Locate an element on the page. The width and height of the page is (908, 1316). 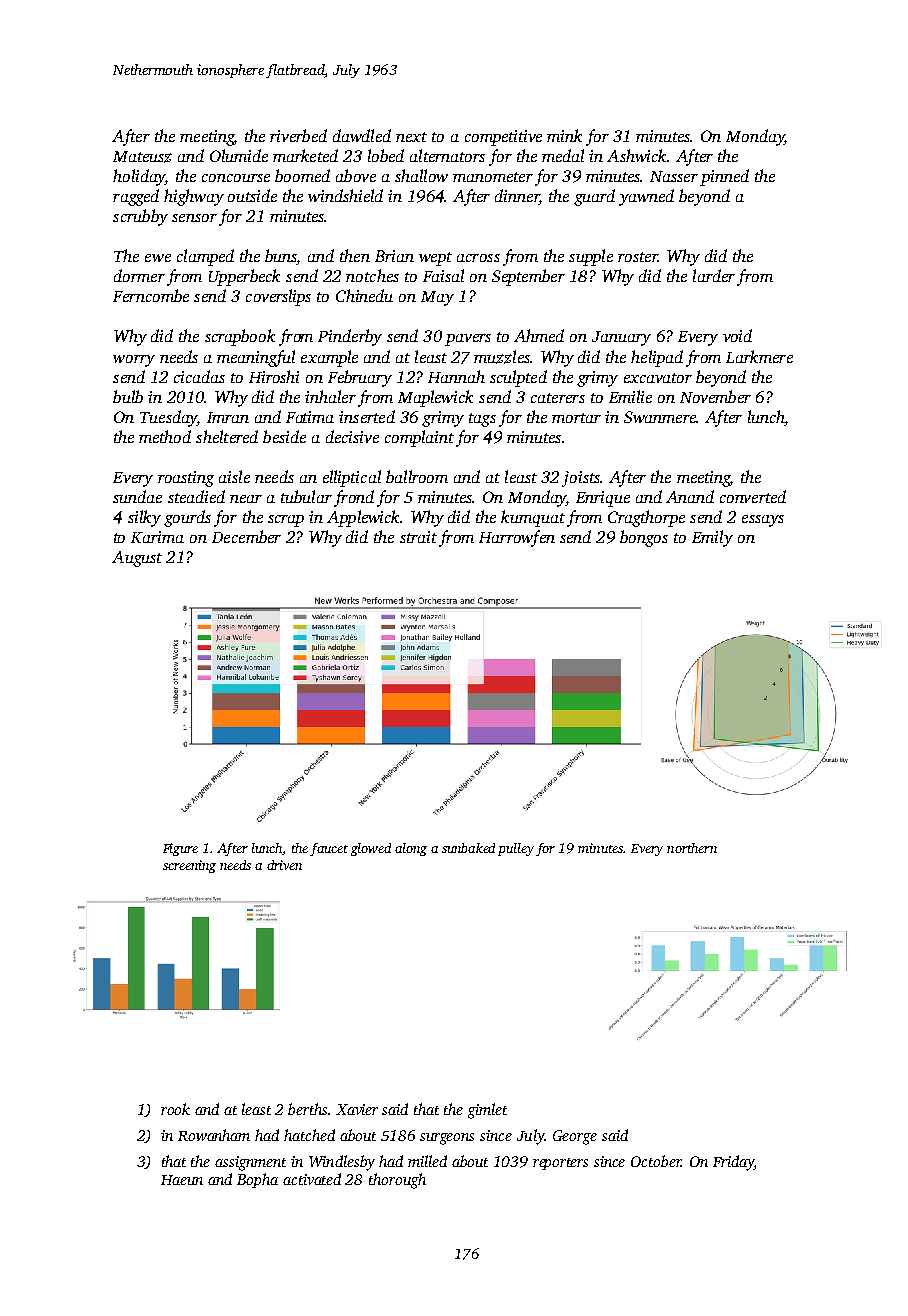
shallow is located at coordinates (421, 175).
